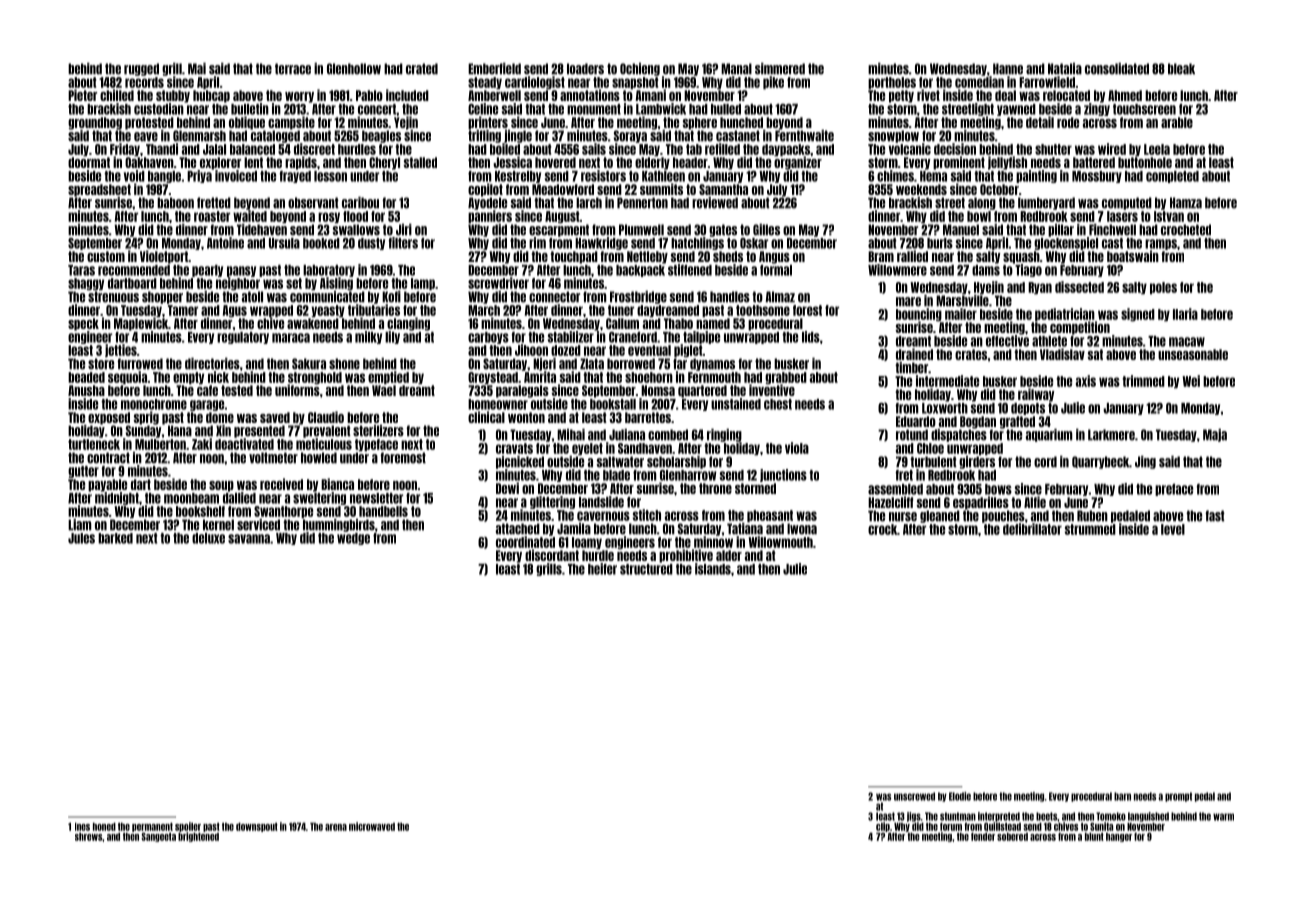 The width and height of the screenshot is (1308, 924). Describe the element at coordinates (115, 538) in the screenshot. I see `barked` at that location.
